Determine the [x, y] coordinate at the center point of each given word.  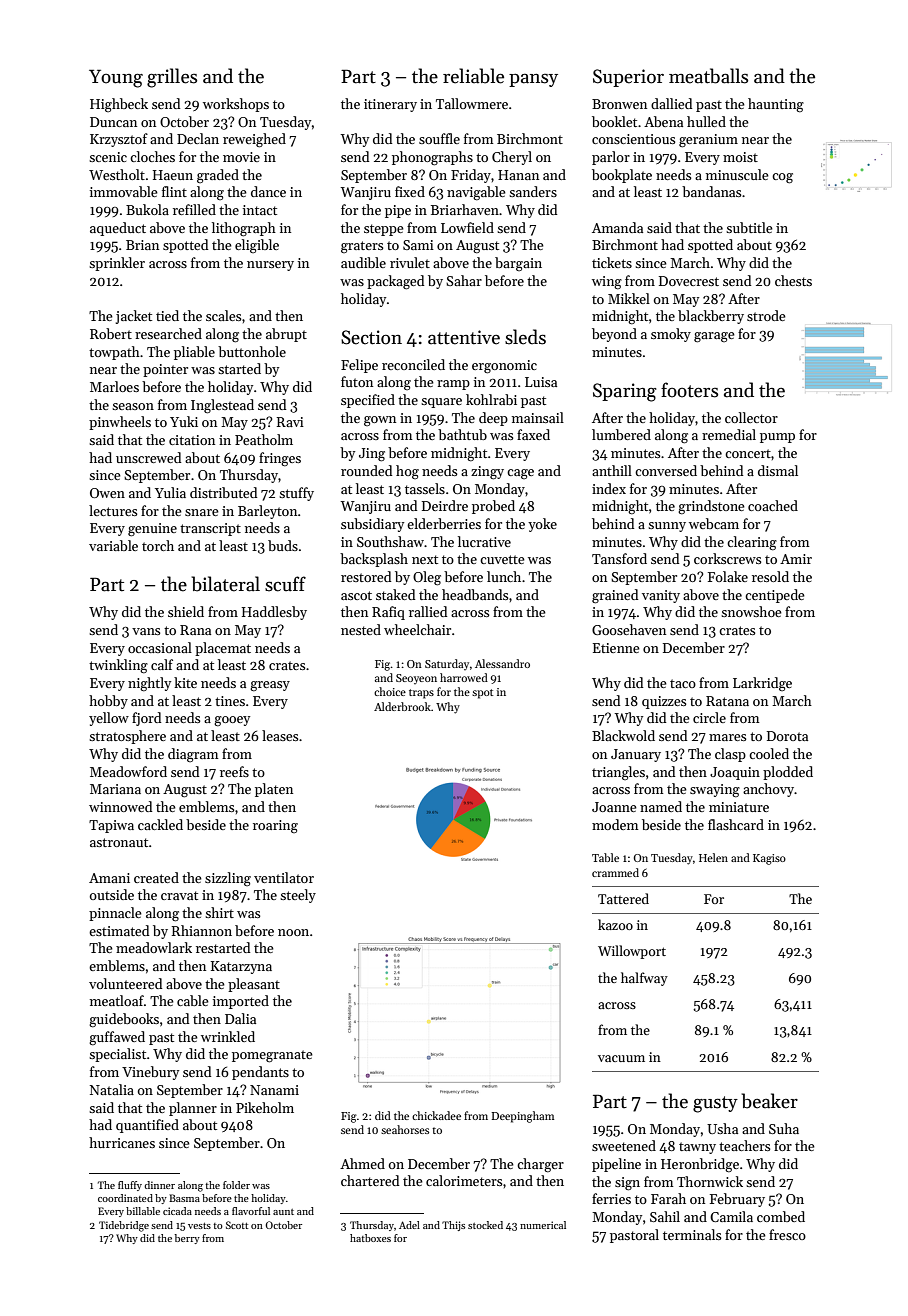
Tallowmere [472, 103]
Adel [409, 1225]
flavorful [251, 1211]
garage [714, 337]
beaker [770, 1101]
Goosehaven [629, 629]
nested [361, 629]
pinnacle [115, 914]
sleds [525, 337]
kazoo [615, 924]
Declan [198, 138]
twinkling [118, 666]
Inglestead [222, 406]
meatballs [708, 76]
